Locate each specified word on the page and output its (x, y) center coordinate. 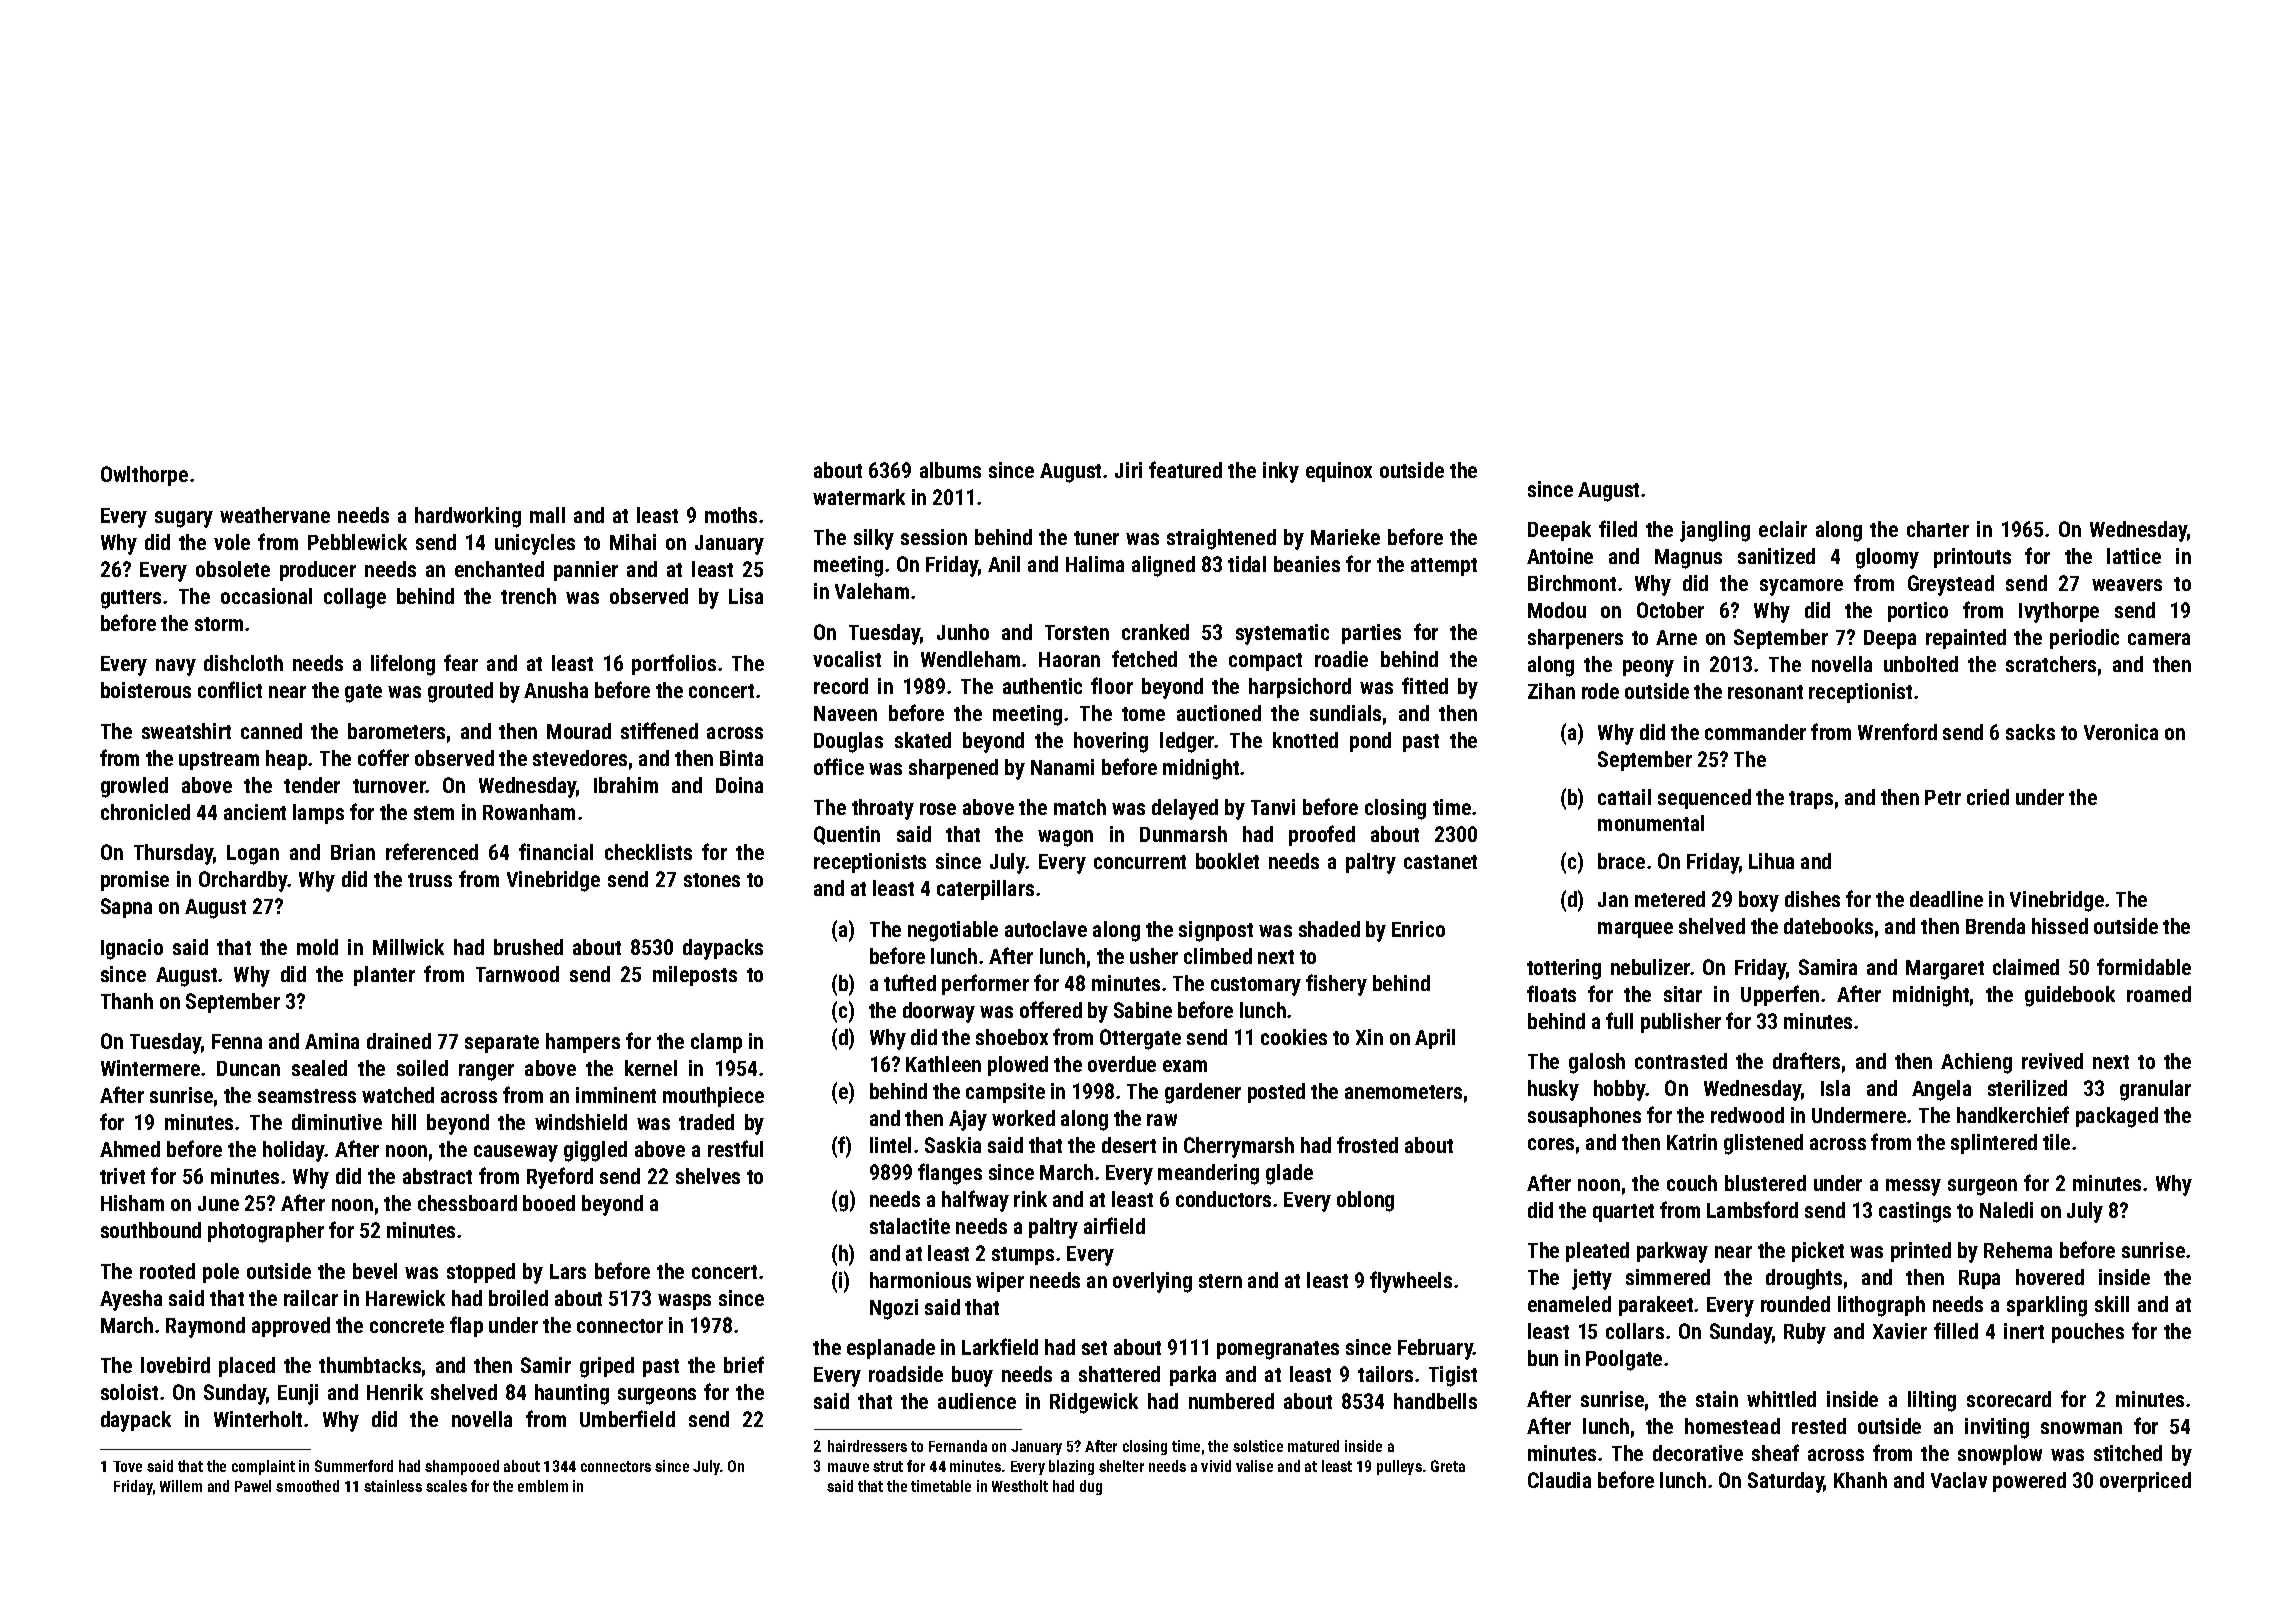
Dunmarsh (1183, 834)
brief (744, 1364)
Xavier (1900, 1331)
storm (219, 624)
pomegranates (1278, 1350)
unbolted (1921, 664)
